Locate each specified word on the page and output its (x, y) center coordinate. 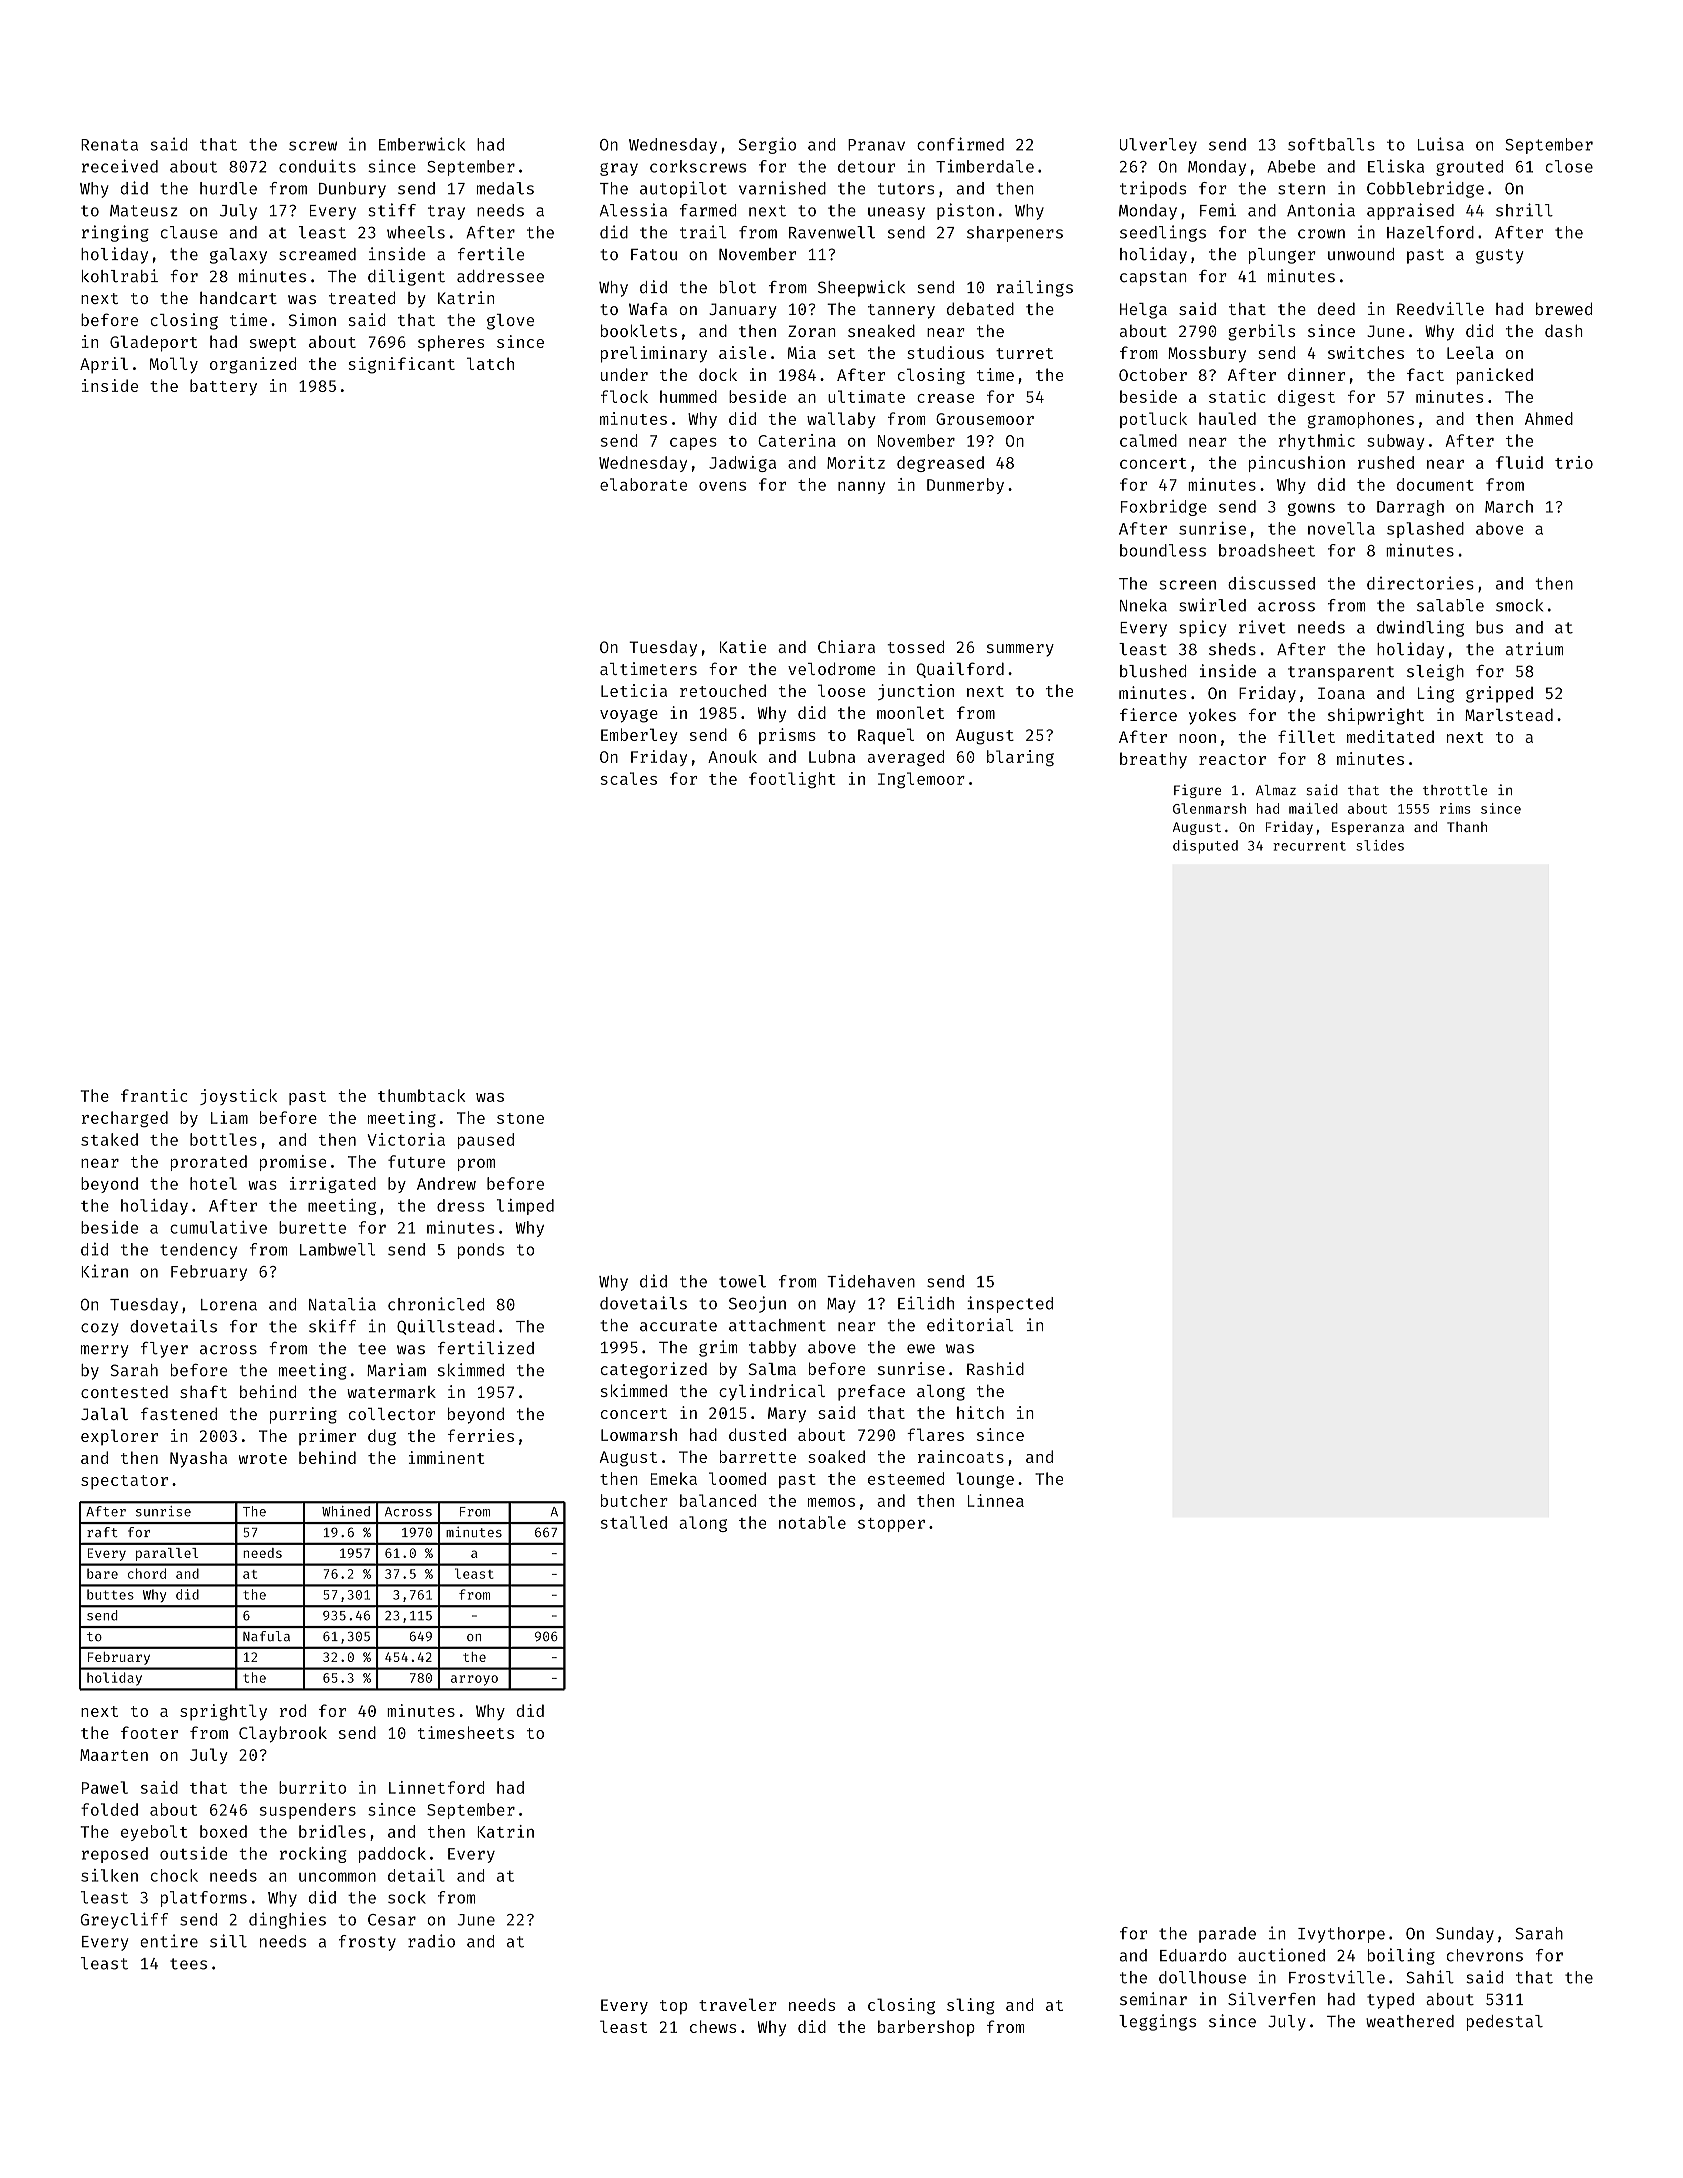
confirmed (960, 144)
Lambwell (337, 1249)
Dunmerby (965, 486)
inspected (1010, 1304)
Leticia (634, 690)
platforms (204, 1899)
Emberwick (422, 144)
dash (1564, 330)
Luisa (1441, 144)
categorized (654, 1370)
